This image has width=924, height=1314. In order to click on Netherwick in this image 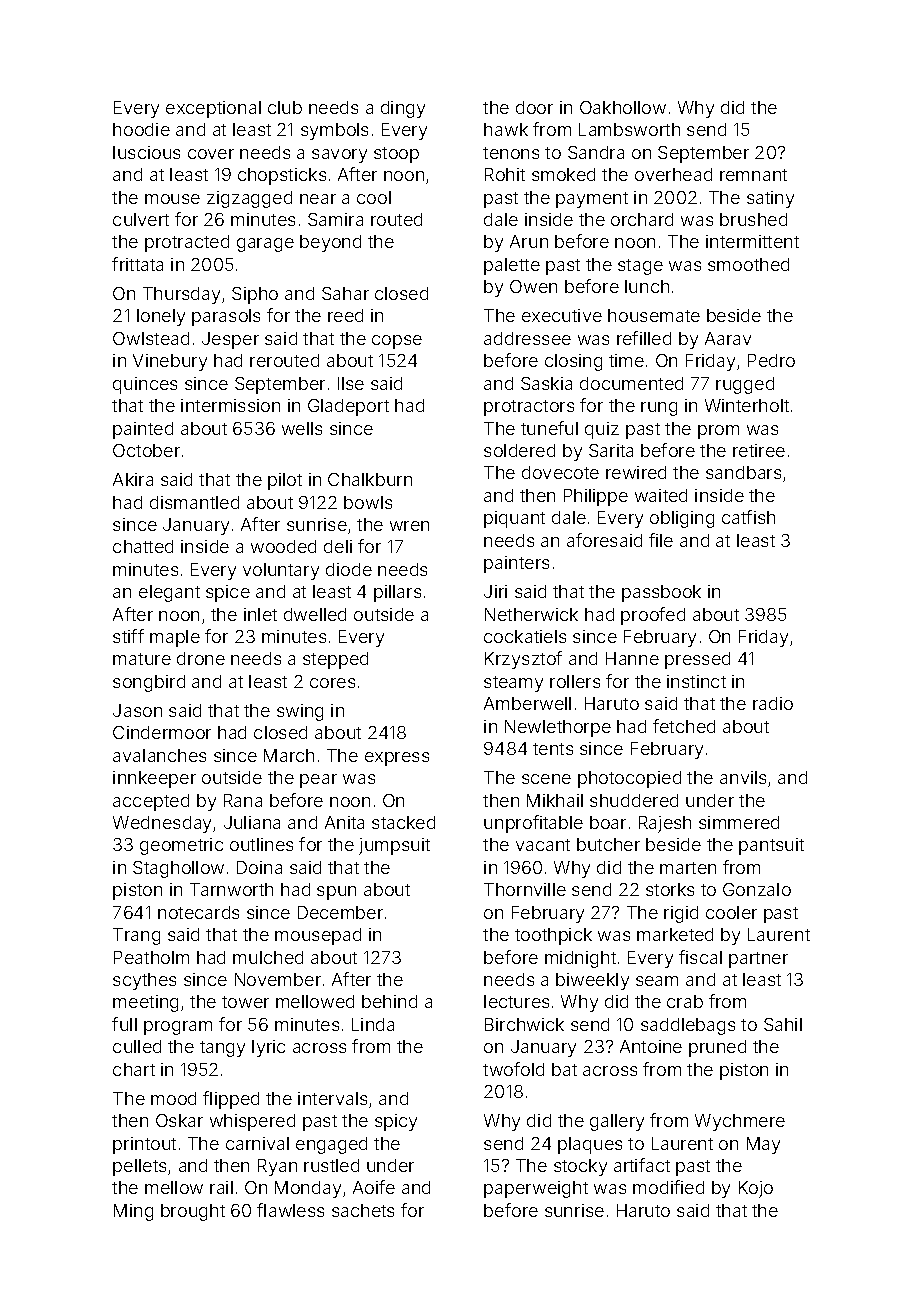, I will do `click(531, 614)`.
